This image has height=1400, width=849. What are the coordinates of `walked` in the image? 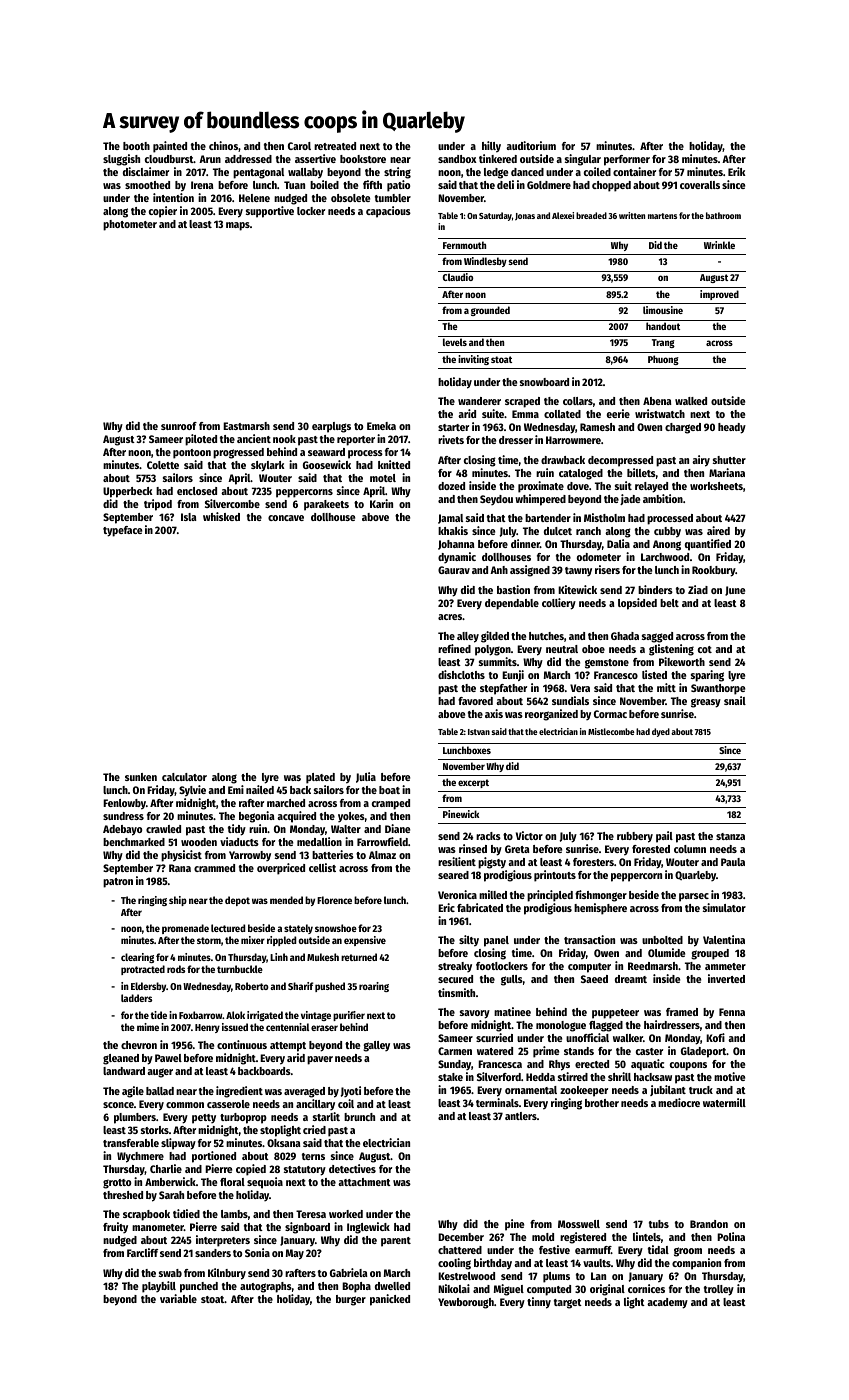 It's located at (691, 401).
